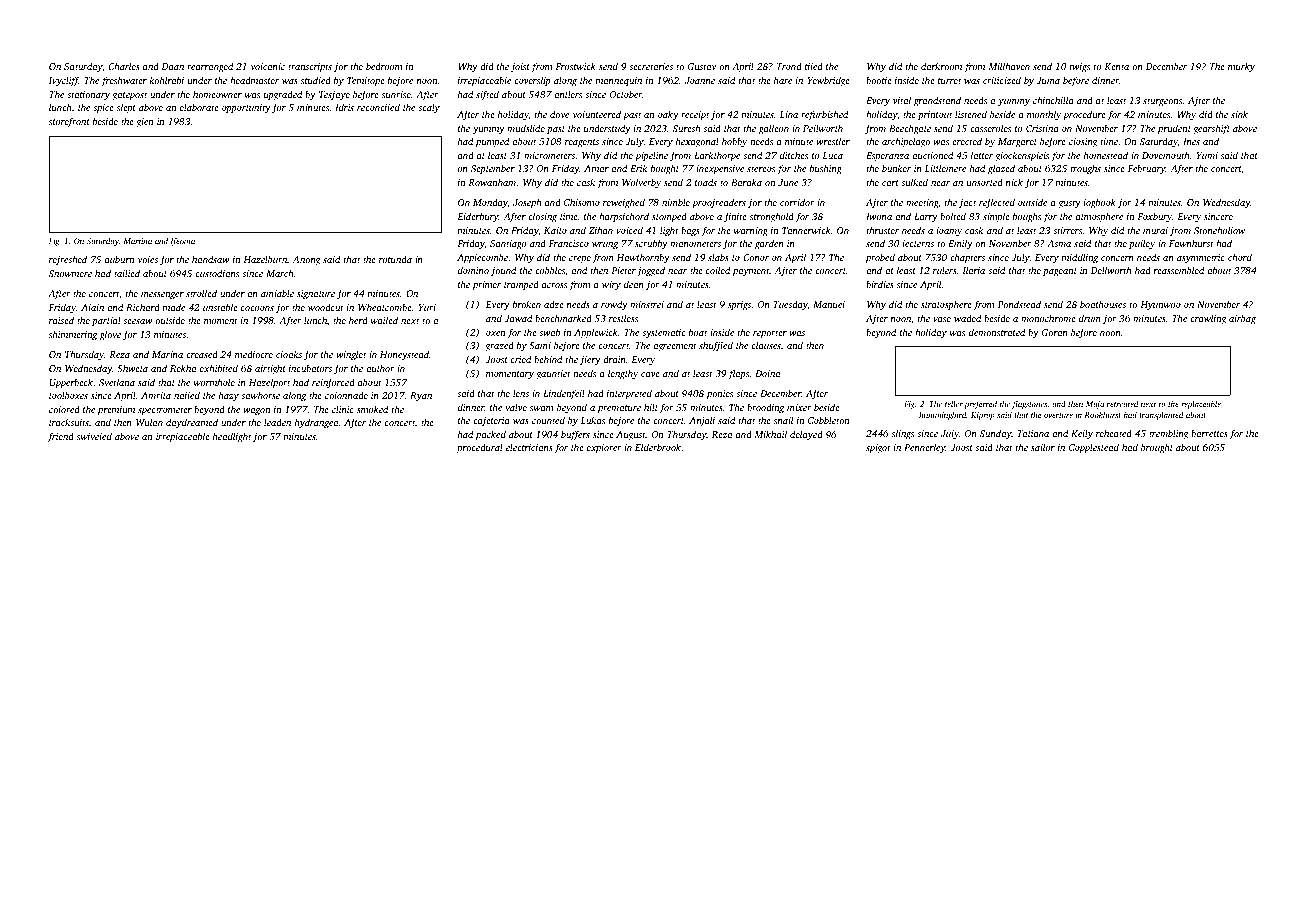 This page has height=924, width=1308. I want to click on transcripts, so click(310, 67).
